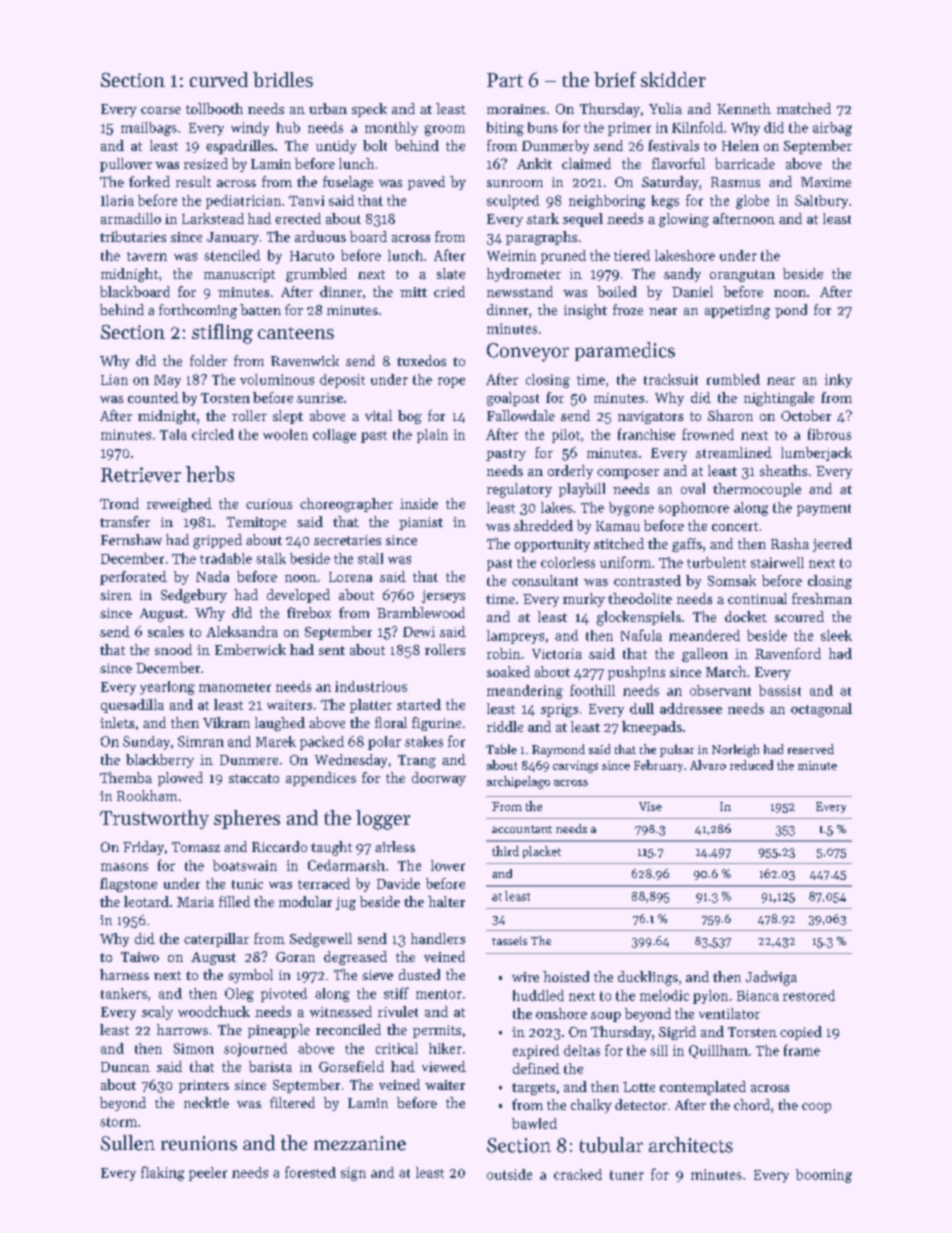  What do you see at coordinates (213, 218) in the image?
I see `Larkstead` at bounding box center [213, 218].
